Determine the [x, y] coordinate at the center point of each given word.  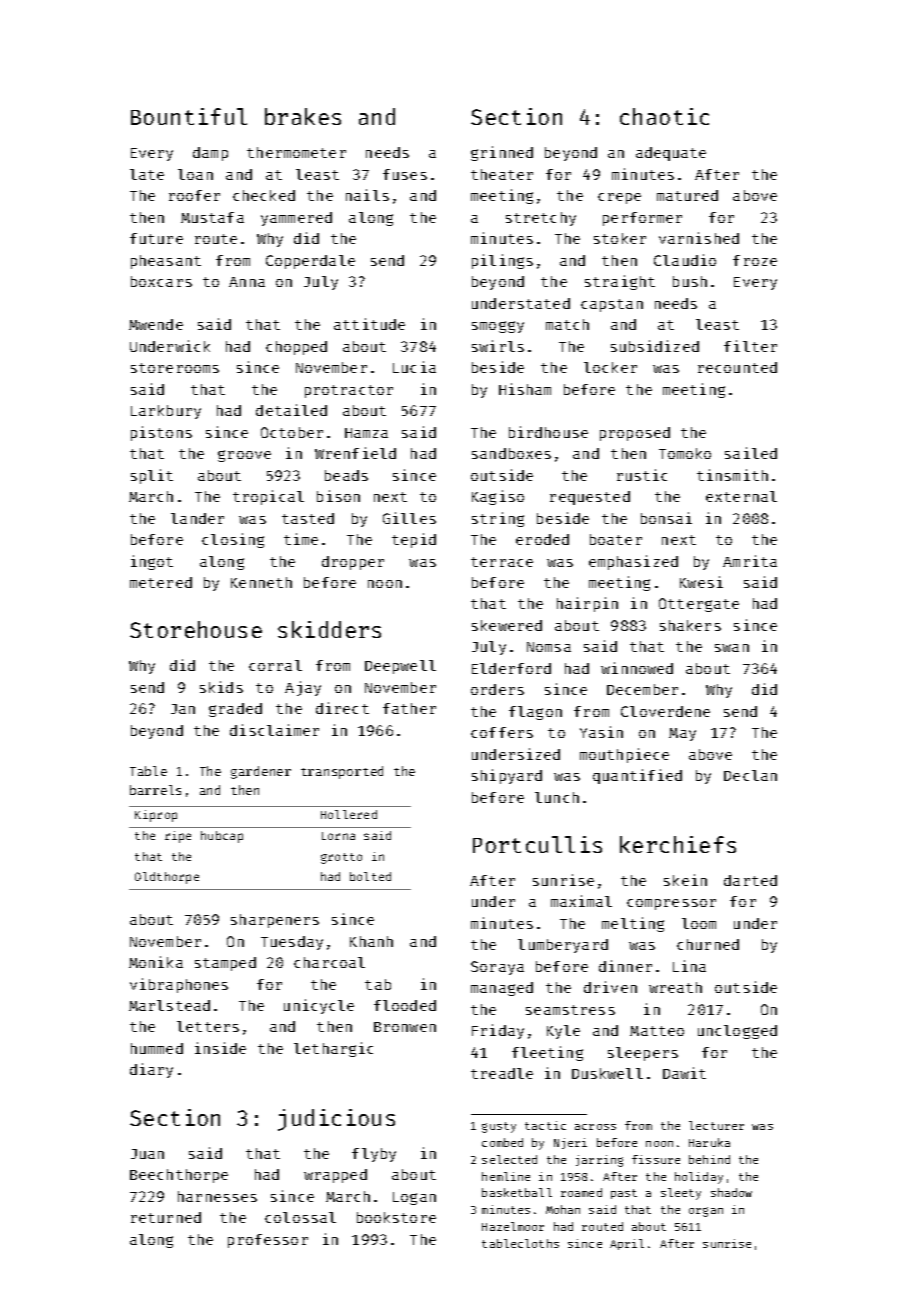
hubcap [222, 837]
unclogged [737, 1032]
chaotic [664, 116]
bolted [370, 876]
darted [750, 880]
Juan [147, 1154]
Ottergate [699, 605]
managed [502, 989]
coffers [502, 732]
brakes [303, 116]
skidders [329, 629]
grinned [502, 153]
